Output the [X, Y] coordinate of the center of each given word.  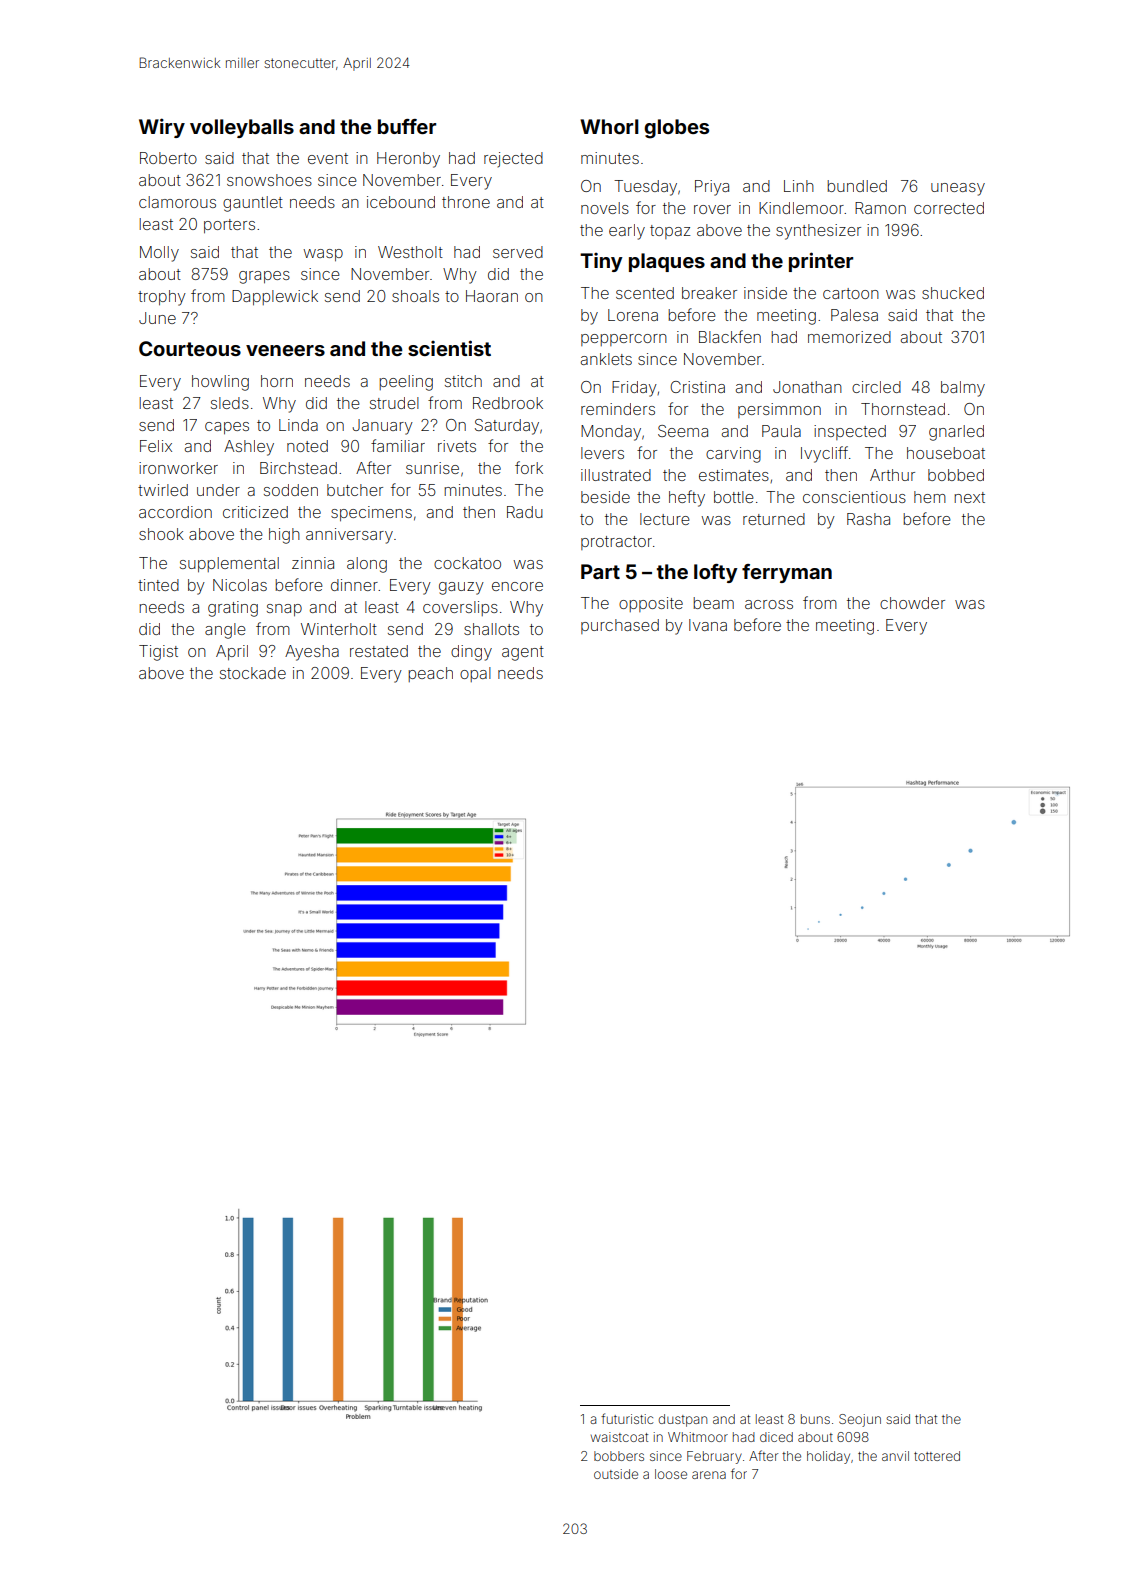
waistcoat [619, 1437]
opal [475, 674]
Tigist [158, 653]
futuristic [627, 1418]
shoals [415, 296]
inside [765, 293]
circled [876, 387]
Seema [683, 431]
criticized [255, 512]
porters [229, 226]
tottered [937, 1456]
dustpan [682, 1420]
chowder [912, 603]
